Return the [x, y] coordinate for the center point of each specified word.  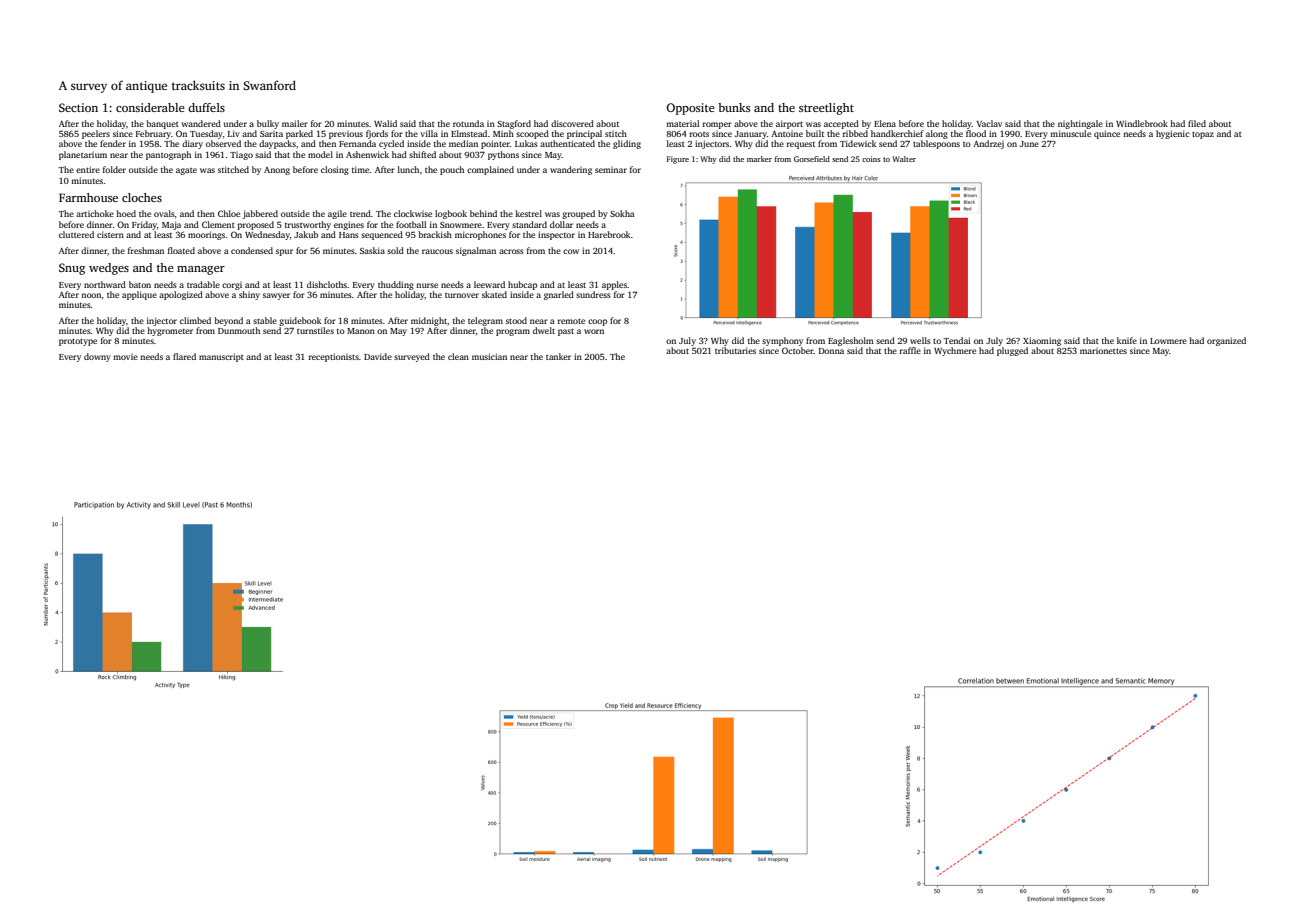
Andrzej [988, 144]
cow [571, 251]
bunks [734, 107]
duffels [206, 107]
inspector [556, 235]
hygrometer [170, 331]
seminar [611, 169]
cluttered [76, 234]
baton [140, 284]
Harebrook [609, 234]
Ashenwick [367, 154]
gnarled [559, 295]
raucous [437, 251]
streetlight [826, 109]
